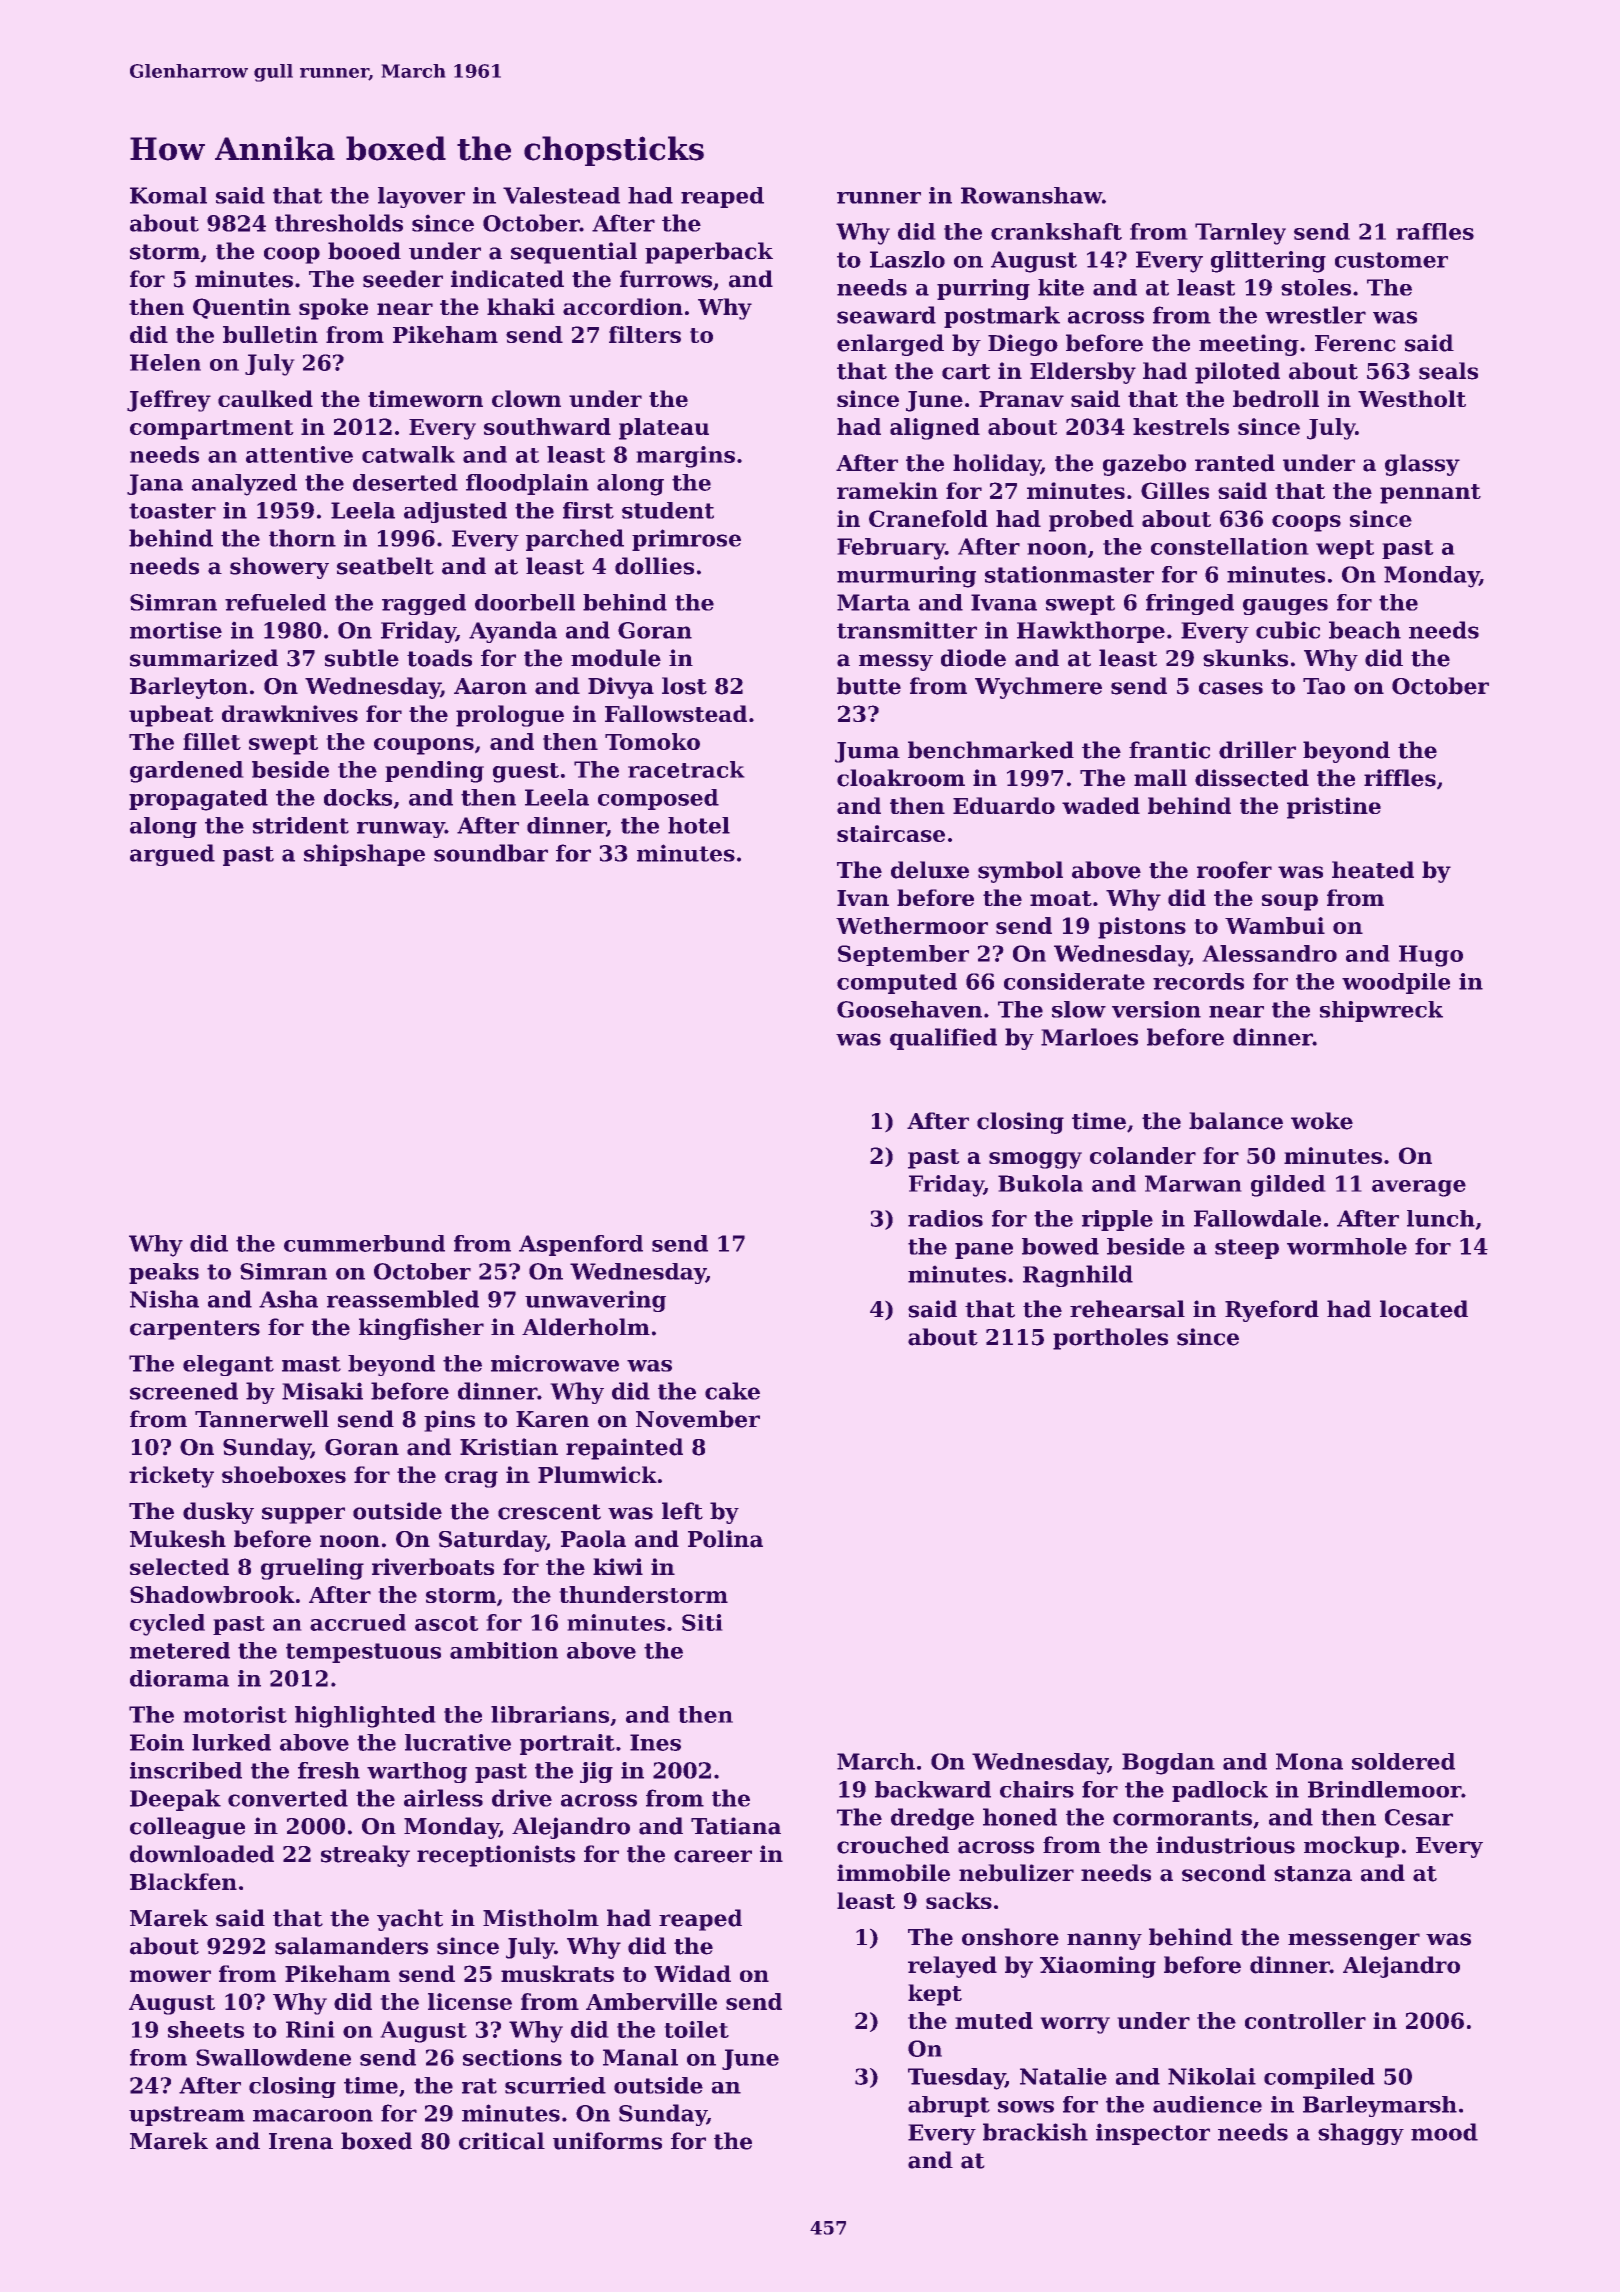  Describe the element at coordinates (284, 1474) in the document. I see `shoeboxes` at that location.
